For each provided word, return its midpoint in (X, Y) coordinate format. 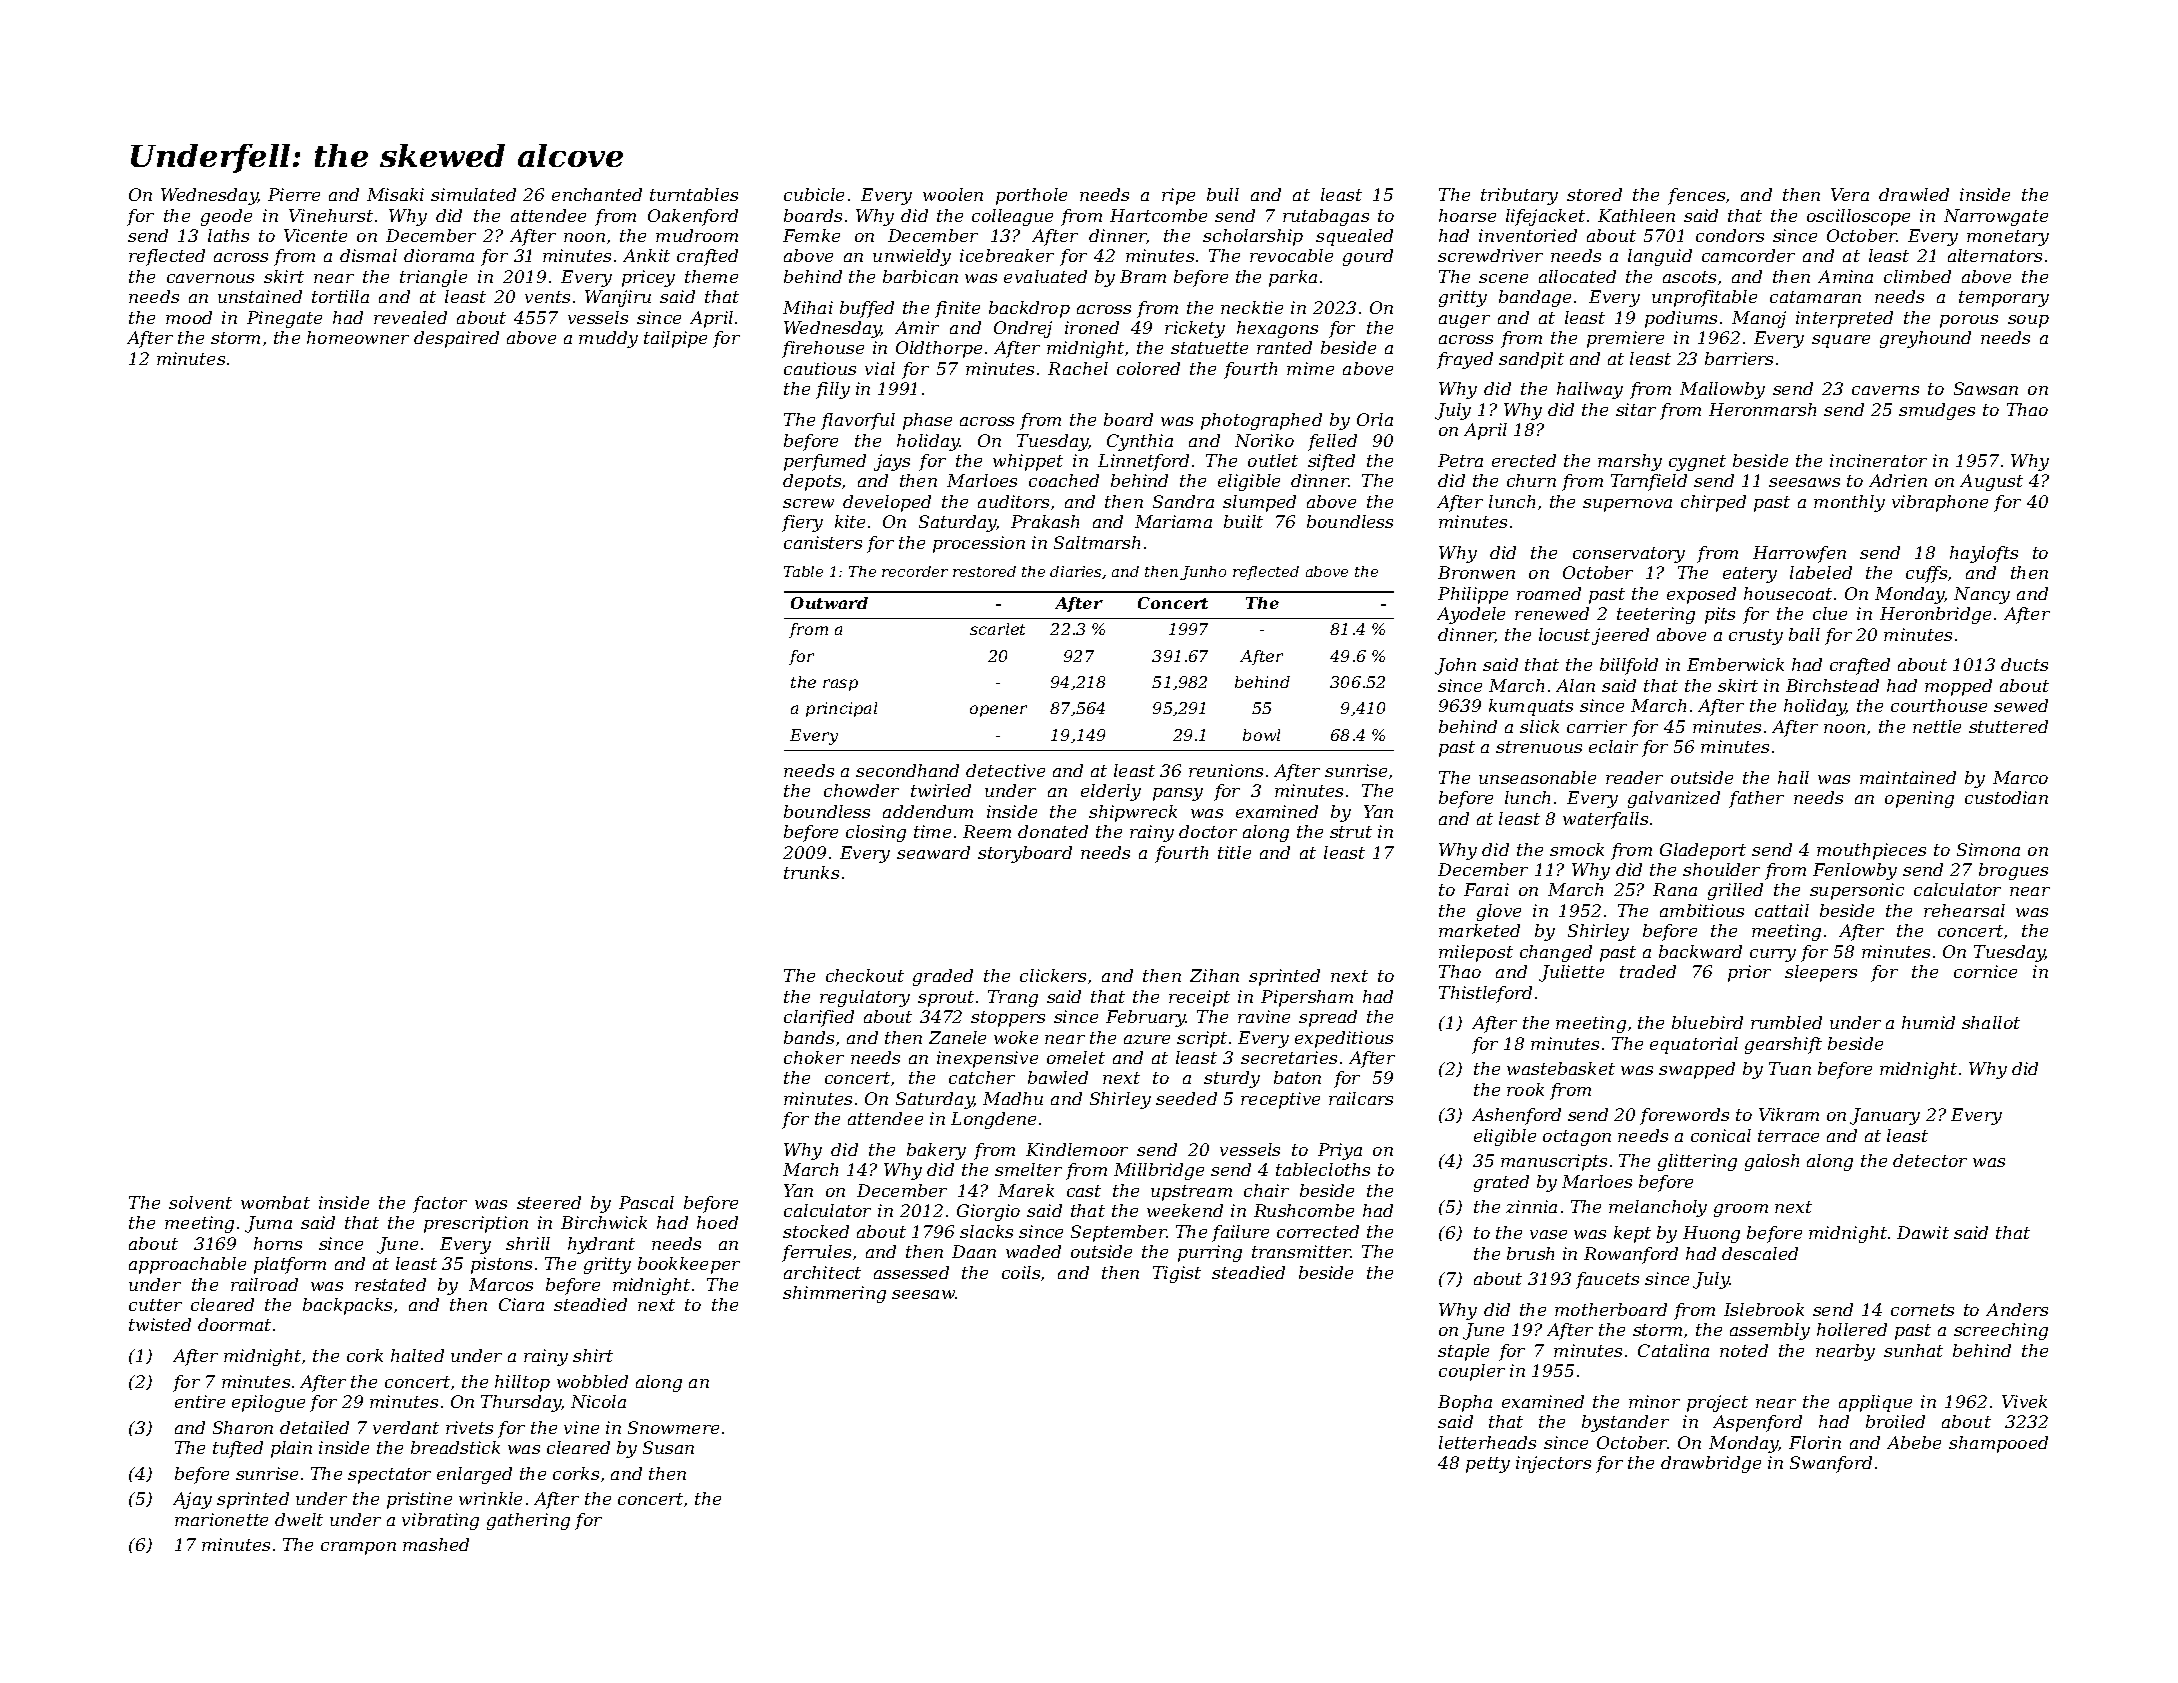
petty (1488, 1465)
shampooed (1998, 1444)
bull (1223, 194)
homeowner (358, 337)
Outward (829, 603)
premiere (1625, 339)
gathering (528, 1521)
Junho (1203, 573)
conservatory (1629, 555)
